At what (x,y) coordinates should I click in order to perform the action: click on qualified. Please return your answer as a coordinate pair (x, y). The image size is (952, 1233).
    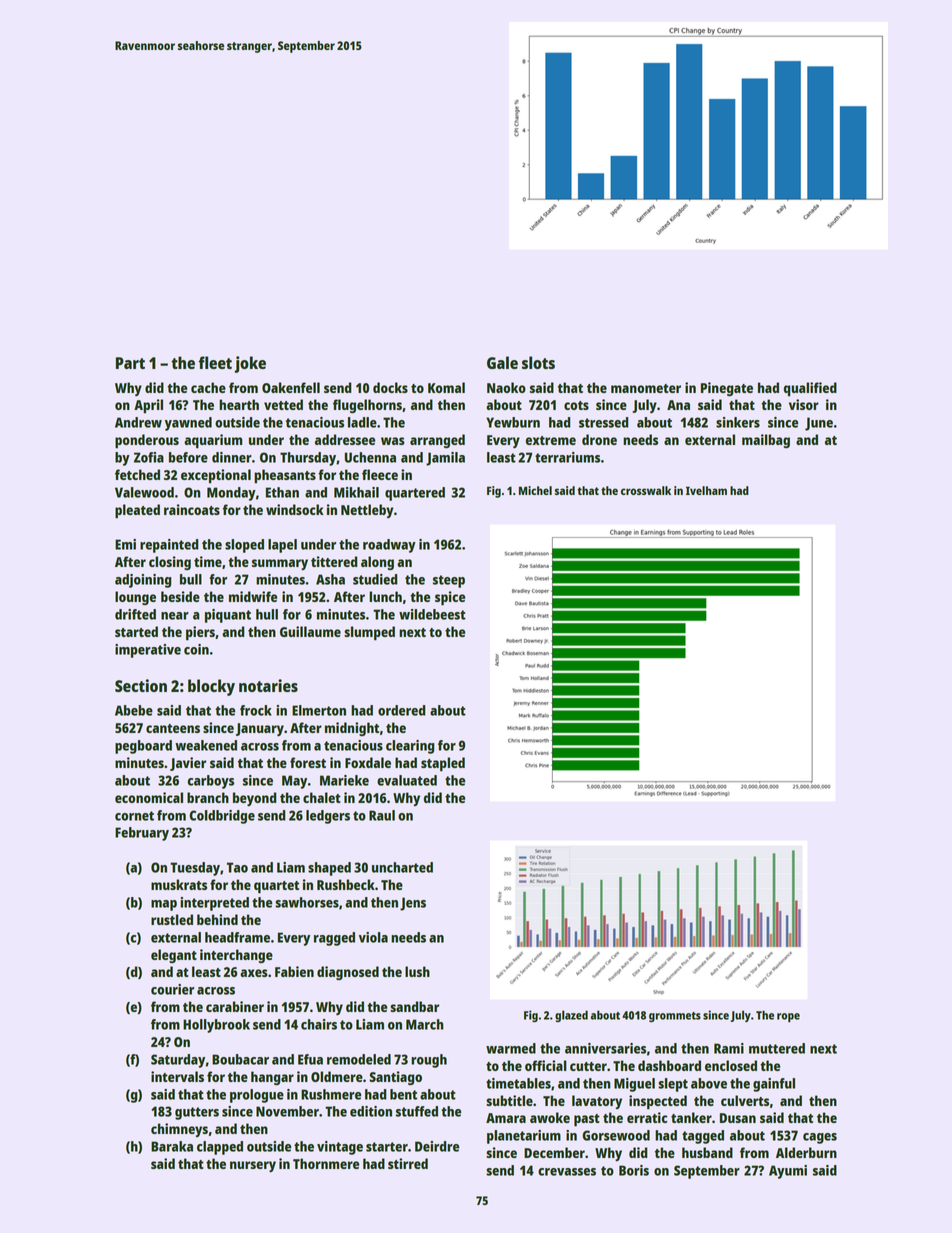
    Looking at the image, I should click on (810, 389).
